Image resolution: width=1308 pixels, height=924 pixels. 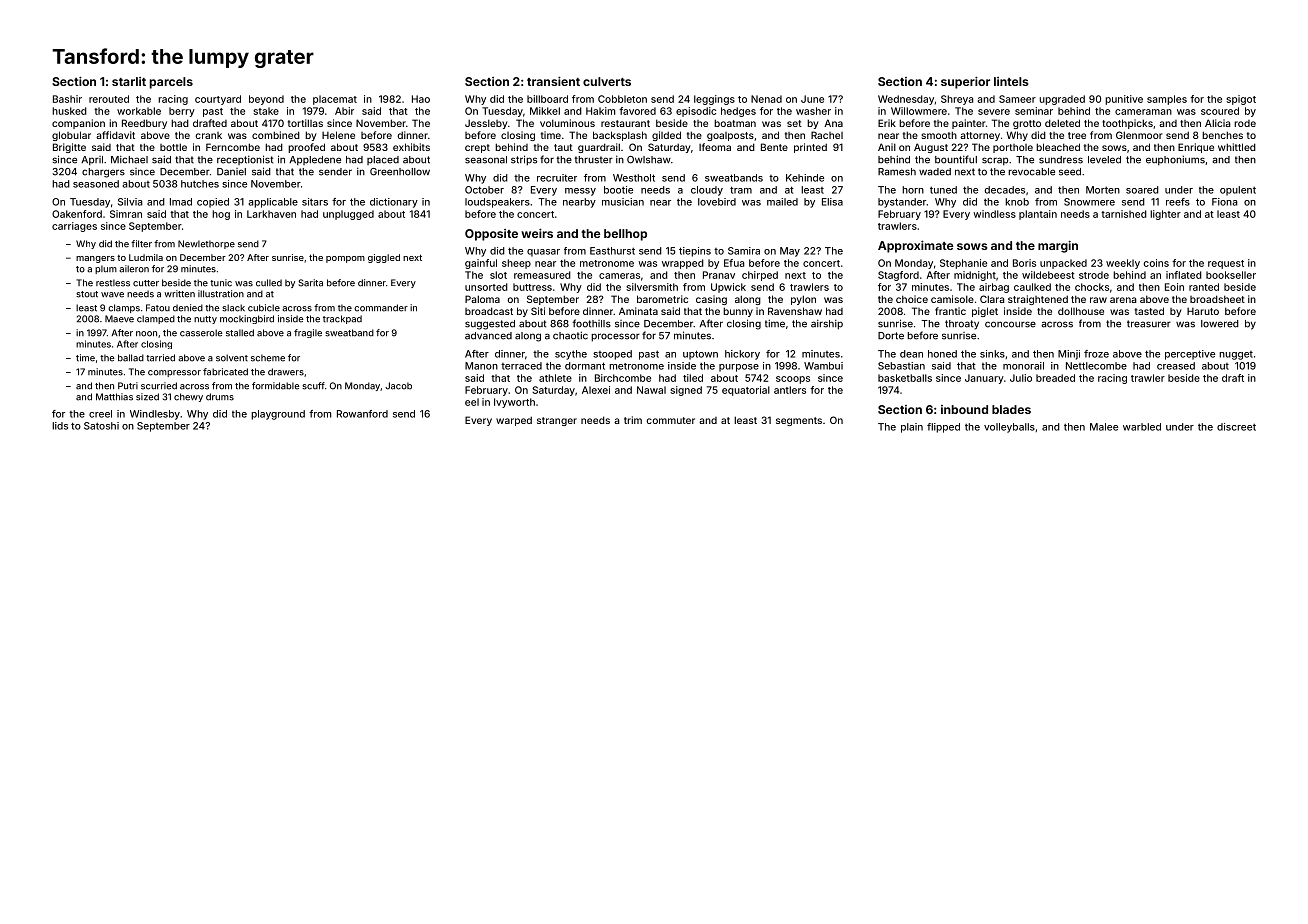 I want to click on whittled, so click(x=1237, y=147).
